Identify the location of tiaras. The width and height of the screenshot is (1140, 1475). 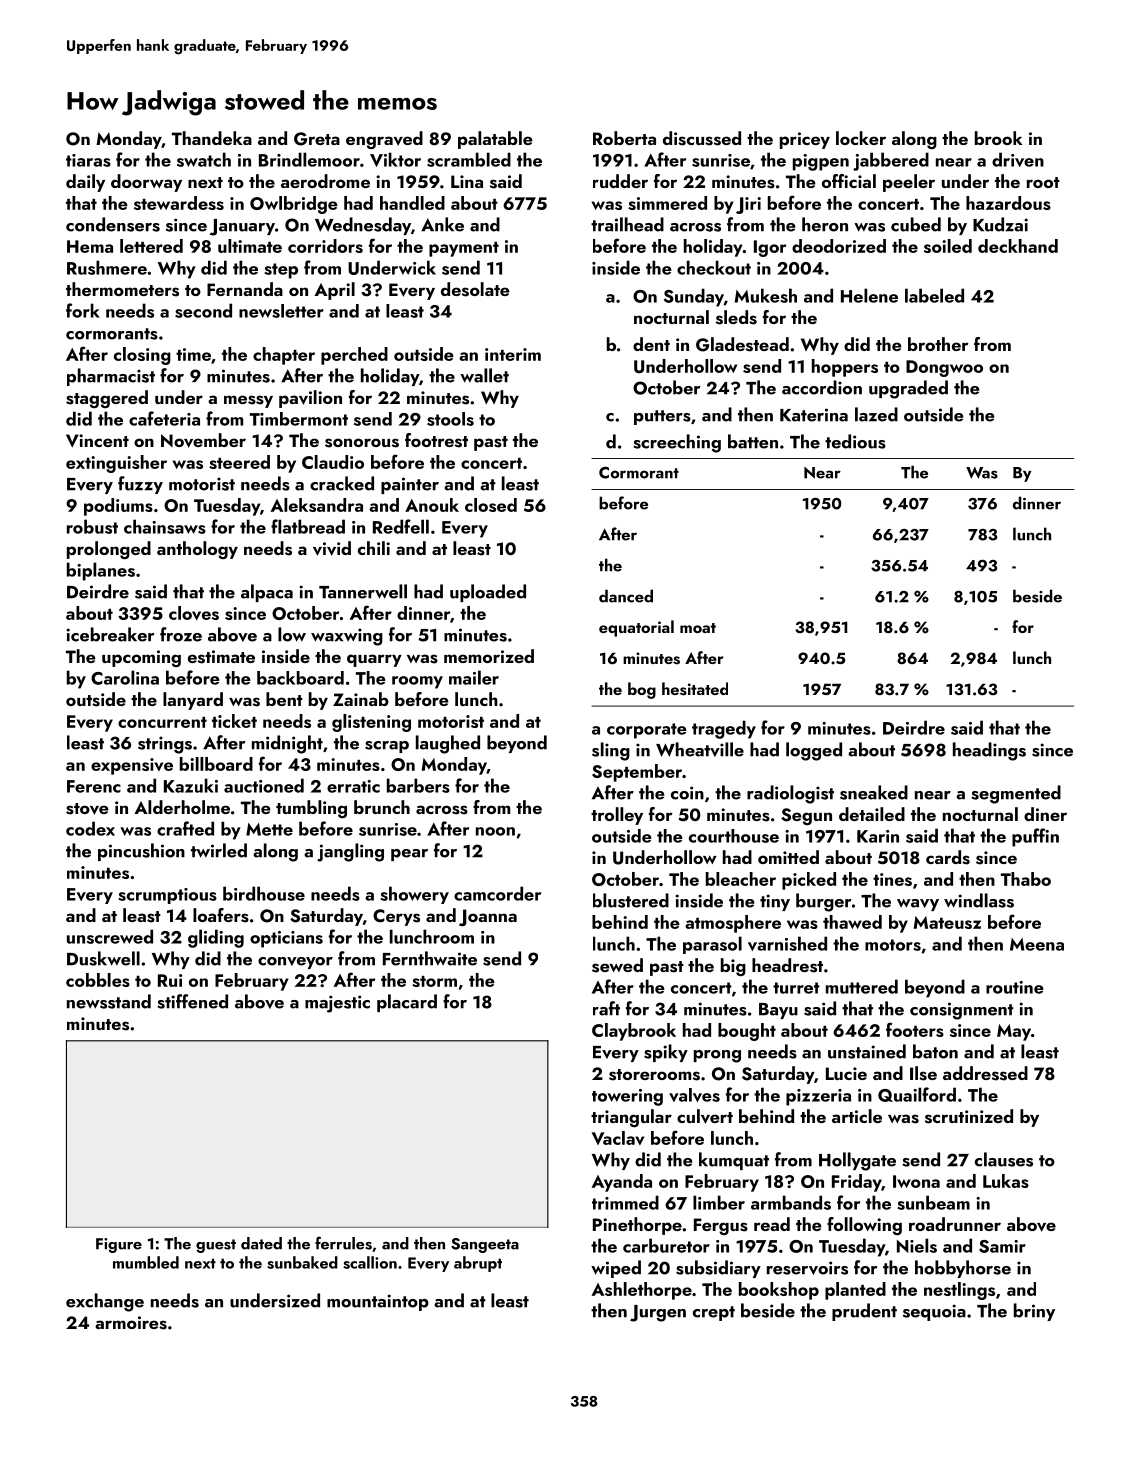
(88, 160).
